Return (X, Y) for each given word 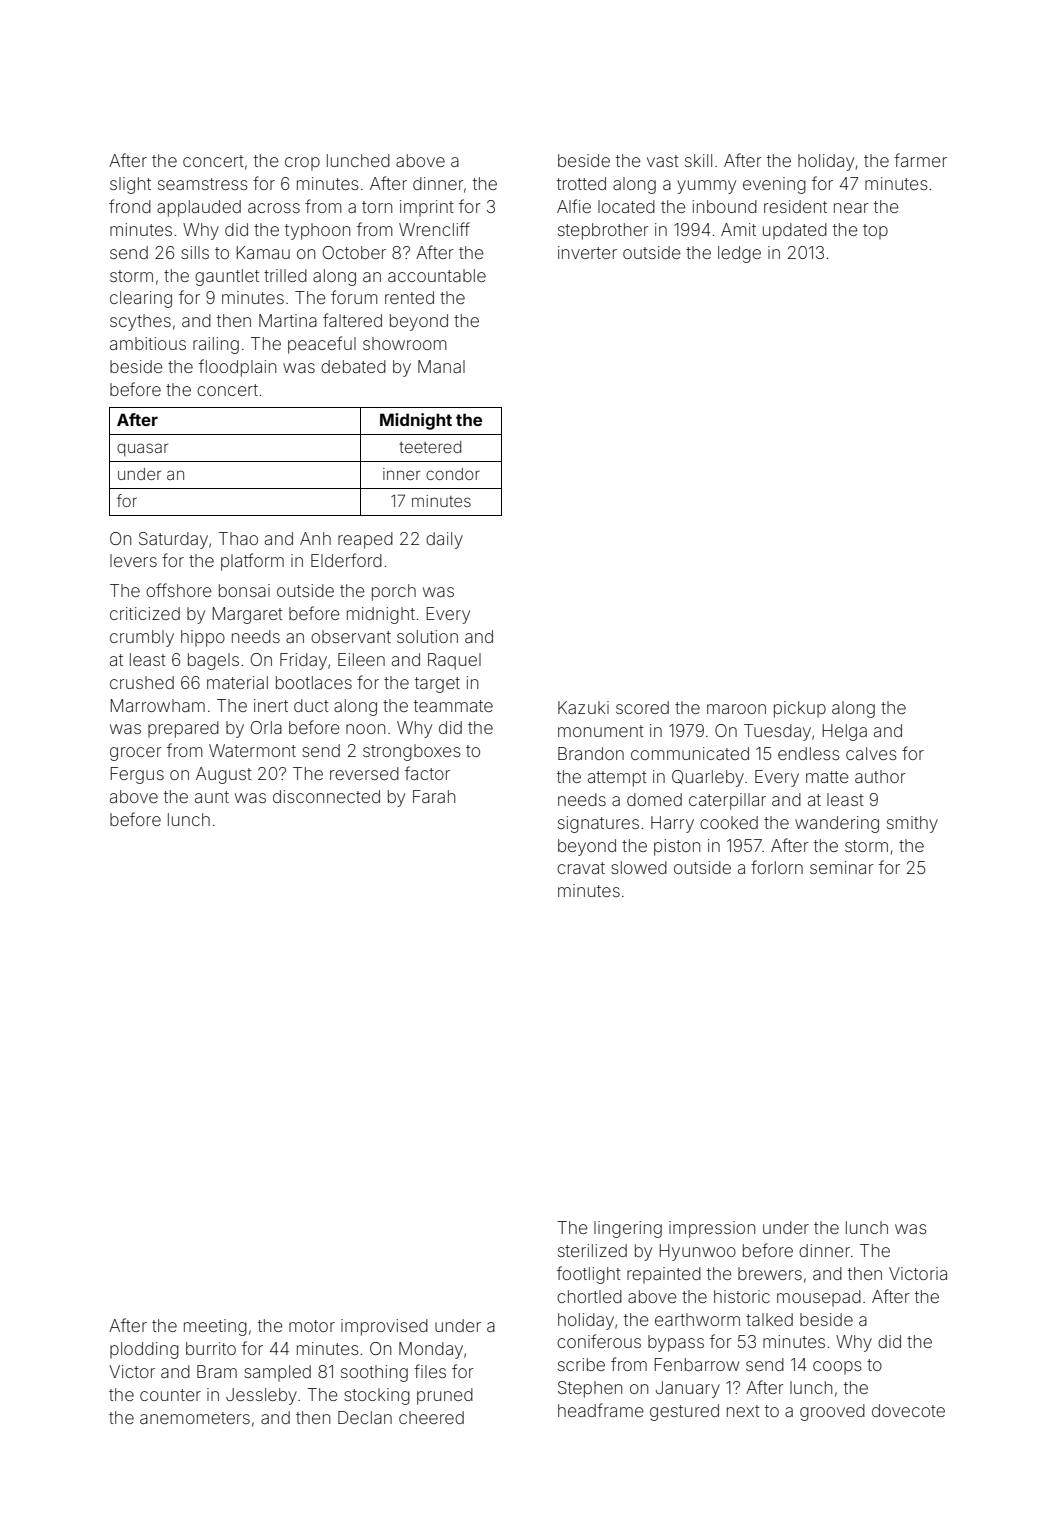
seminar (842, 867)
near (851, 208)
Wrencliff (434, 229)
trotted (581, 183)
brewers (770, 1273)
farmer (920, 160)
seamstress (203, 184)
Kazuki (583, 707)
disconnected (326, 796)
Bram (217, 1371)
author (880, 776)
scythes (140, 322)
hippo (203, 638)
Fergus (137, 775)
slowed (639, 867)
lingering (628, 1229)
